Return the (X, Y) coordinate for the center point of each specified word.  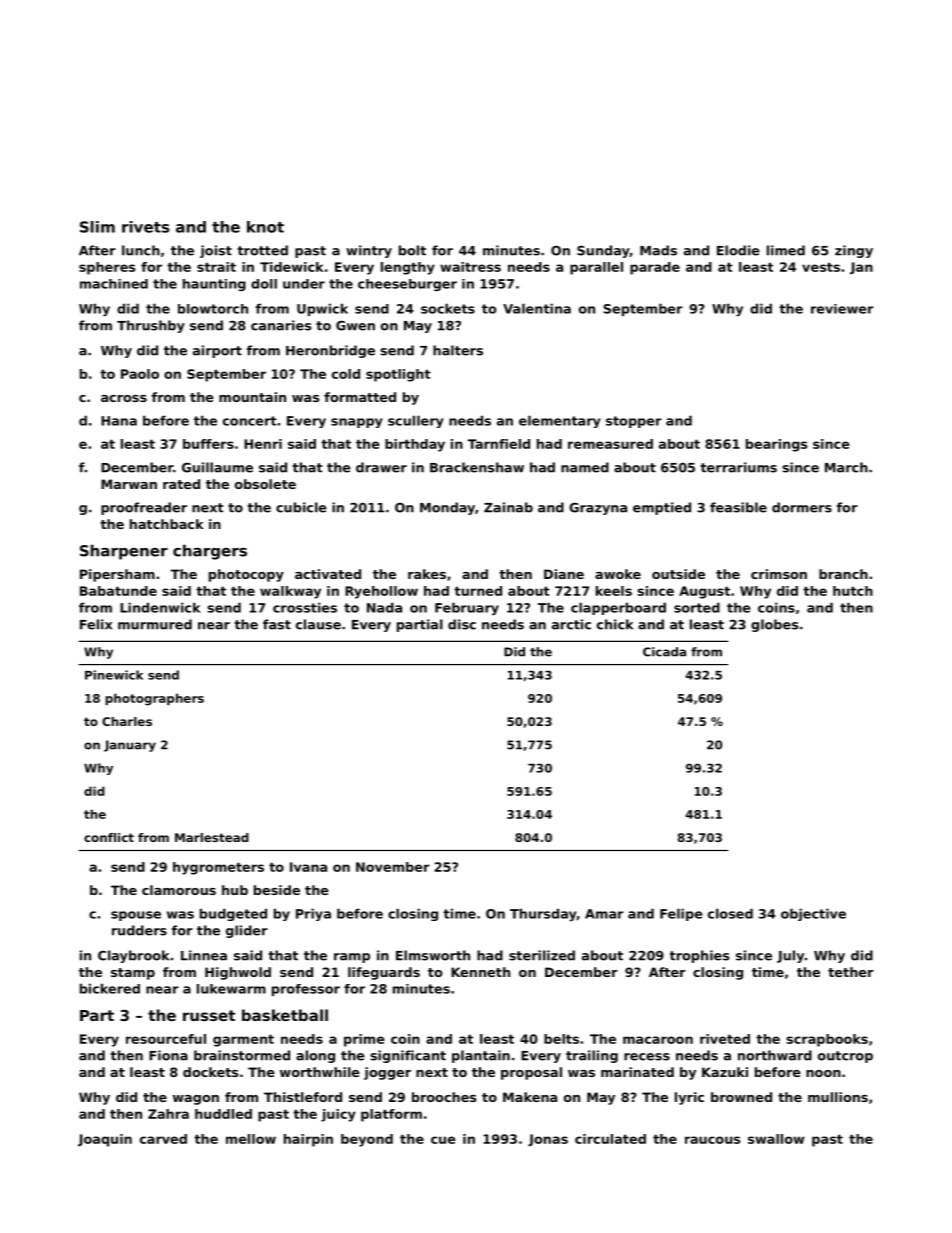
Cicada (664, 652)
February (467, 609)
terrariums (738, 467)
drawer (381, 467)
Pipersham (117, 575)
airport (217, 351)
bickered (110, 988)
